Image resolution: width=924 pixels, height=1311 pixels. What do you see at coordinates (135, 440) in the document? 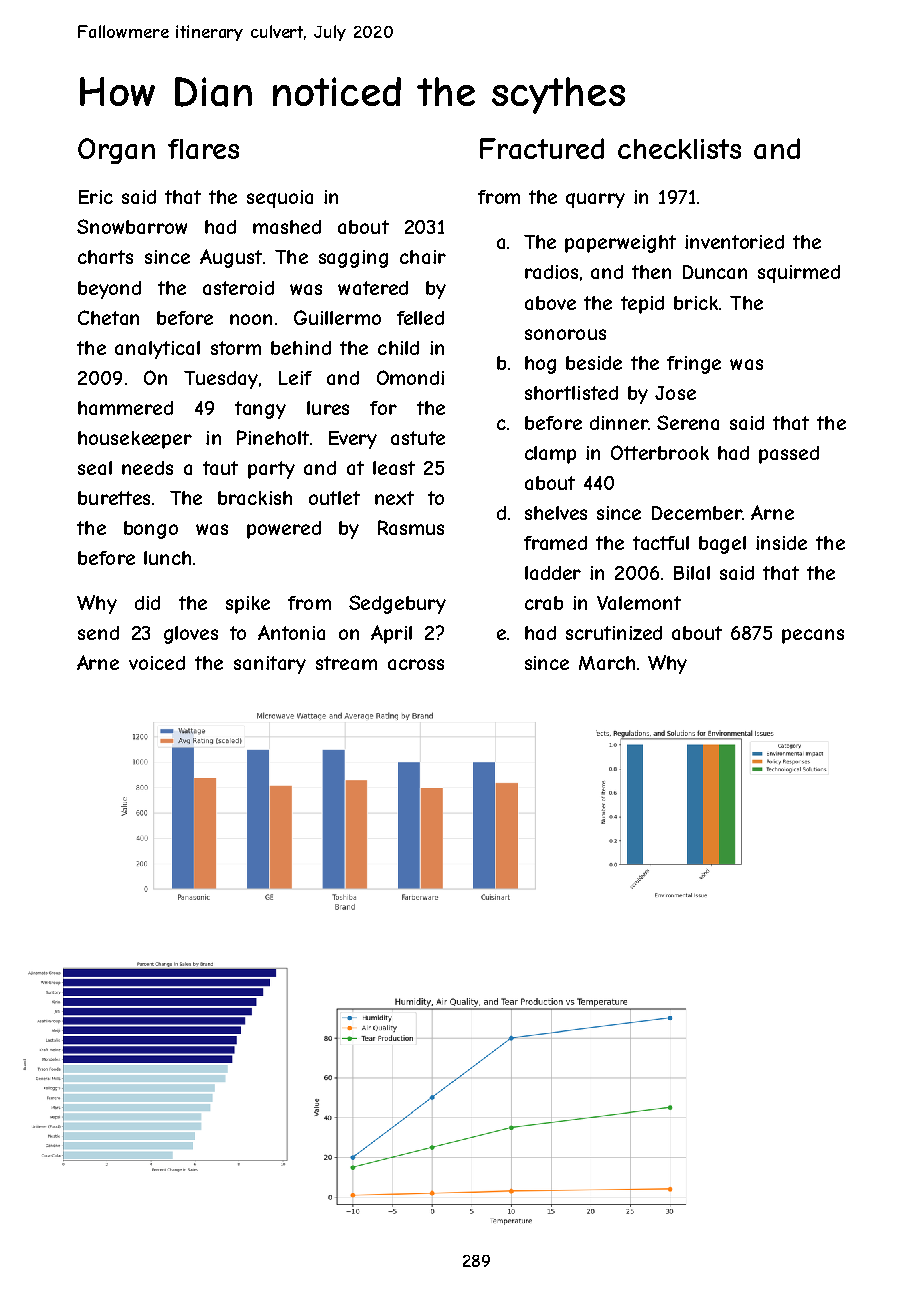
I see `housekeeper` at bounding box center [135, 440].
